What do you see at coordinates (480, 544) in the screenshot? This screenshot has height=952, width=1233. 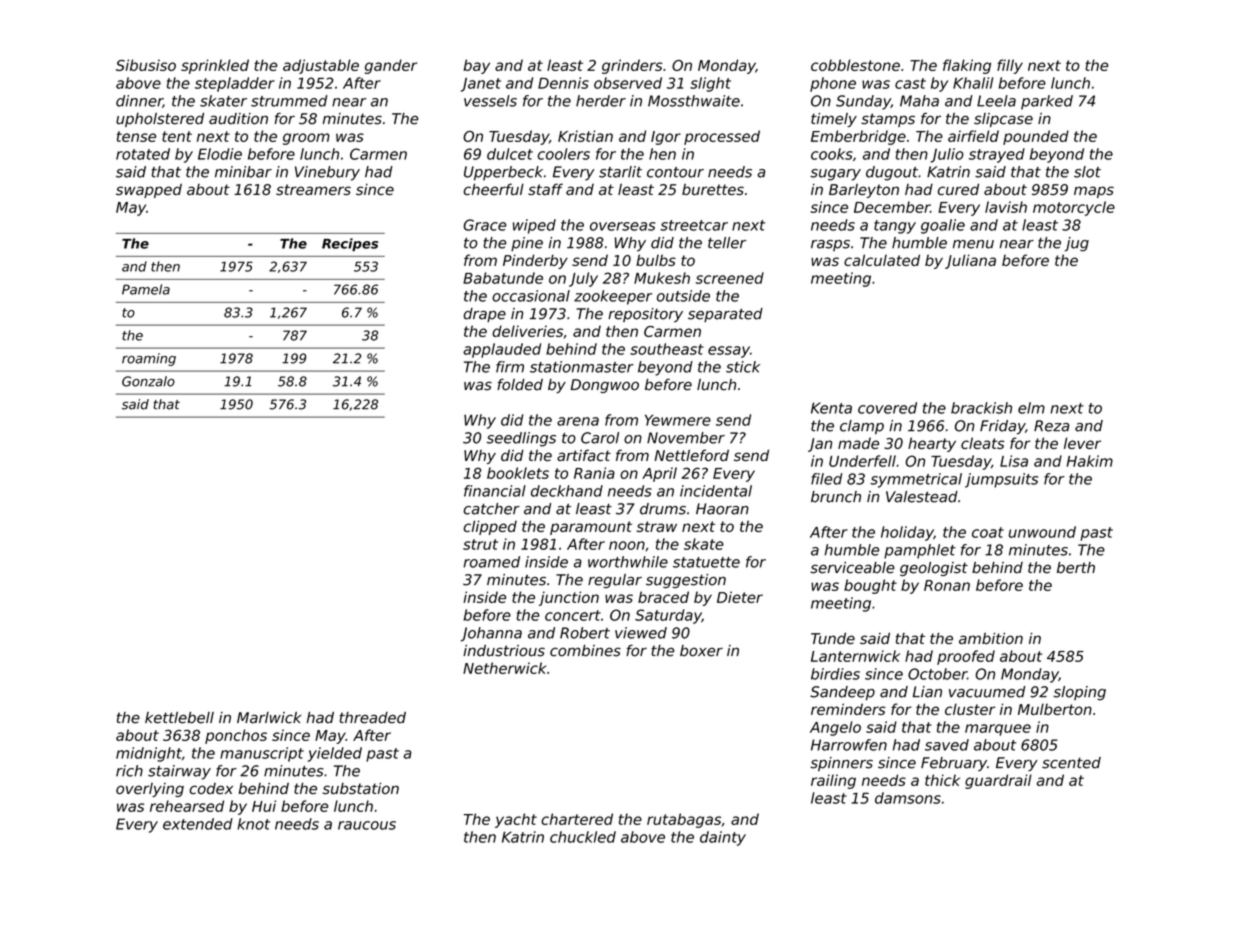 I see `strut` at bounding box center [480, 544].
